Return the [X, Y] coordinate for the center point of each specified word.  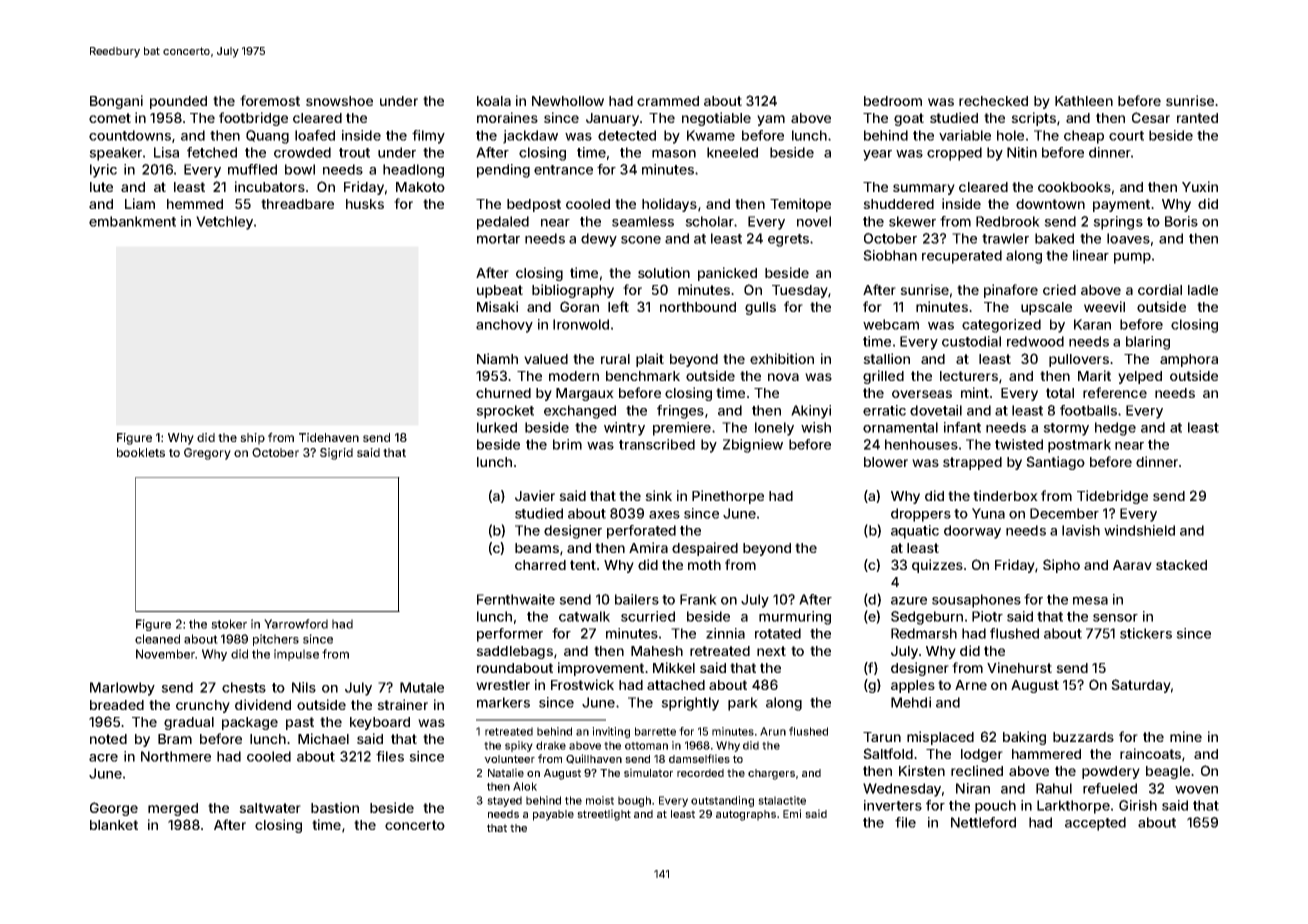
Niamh [497, 358]
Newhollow [568, 101]
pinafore [1011, 291]
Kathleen [1084, 101]
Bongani [116, 102]
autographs [746, 815]
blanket [114, 825]
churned [503, 393]
